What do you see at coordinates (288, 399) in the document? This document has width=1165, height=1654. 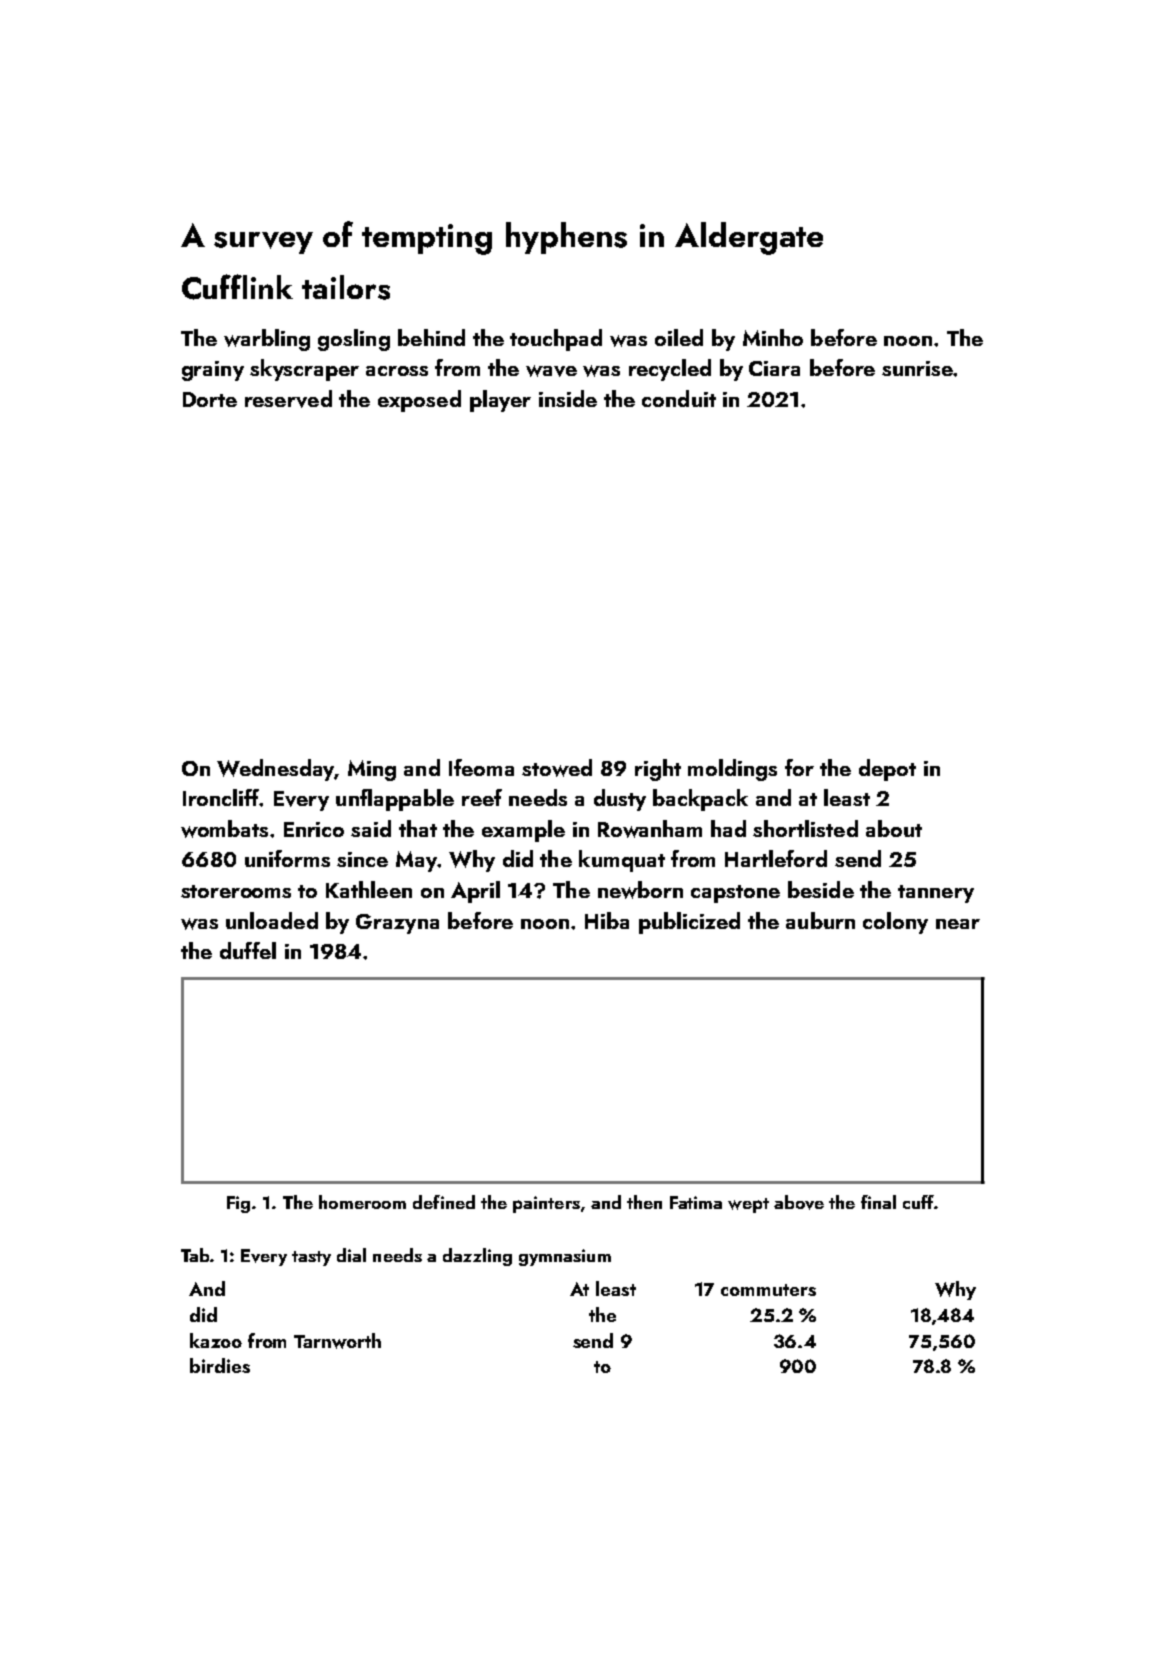 I see `reserved` at bounding box center [288, 399].
